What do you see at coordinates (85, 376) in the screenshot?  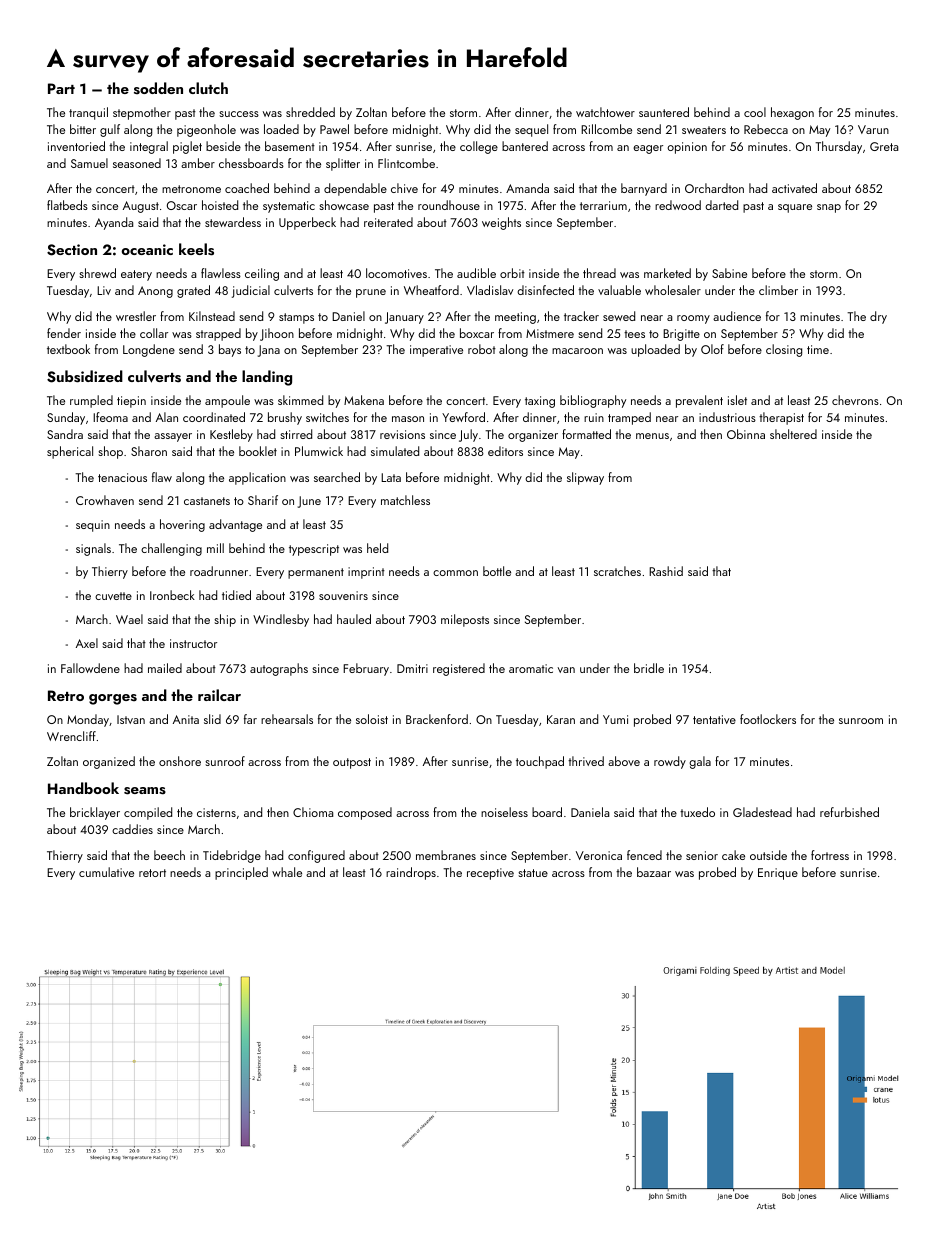 I see `Subsidized` at bounding box center [85, 376].
